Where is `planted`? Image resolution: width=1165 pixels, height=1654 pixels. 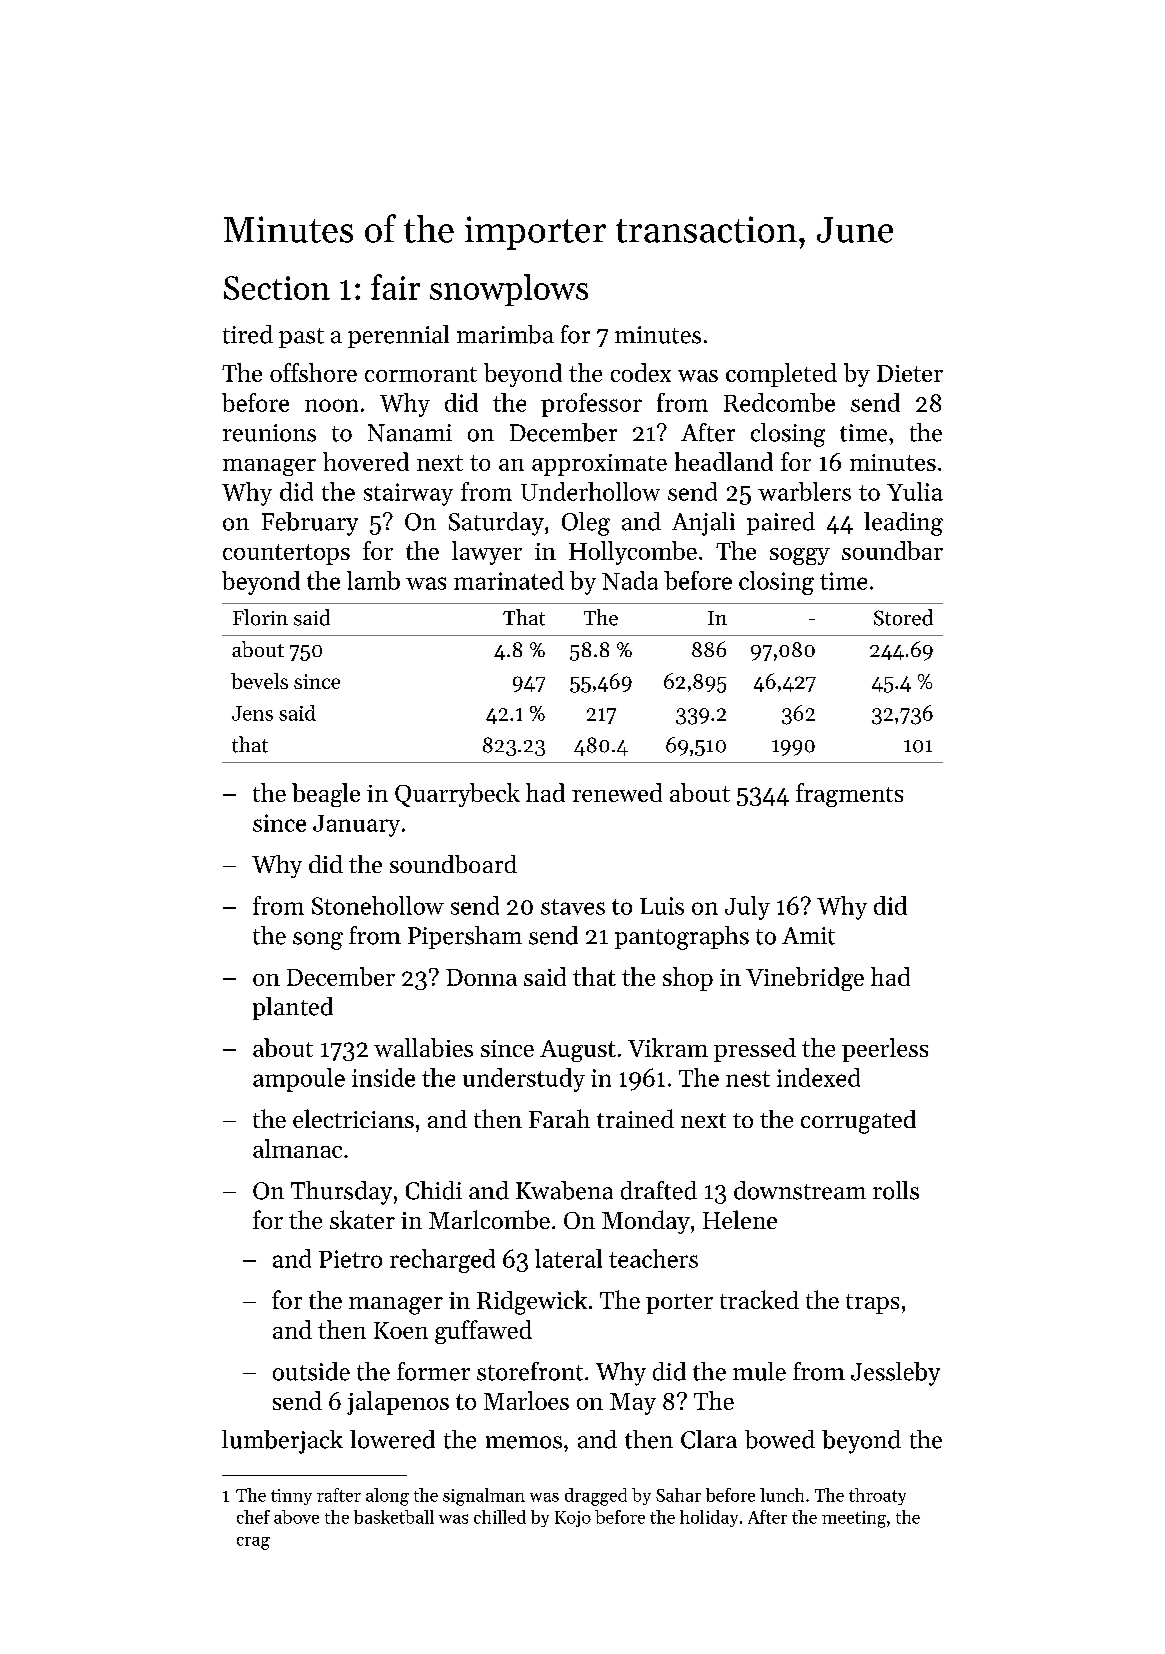
planted is located at coordinates (293, 1008).
